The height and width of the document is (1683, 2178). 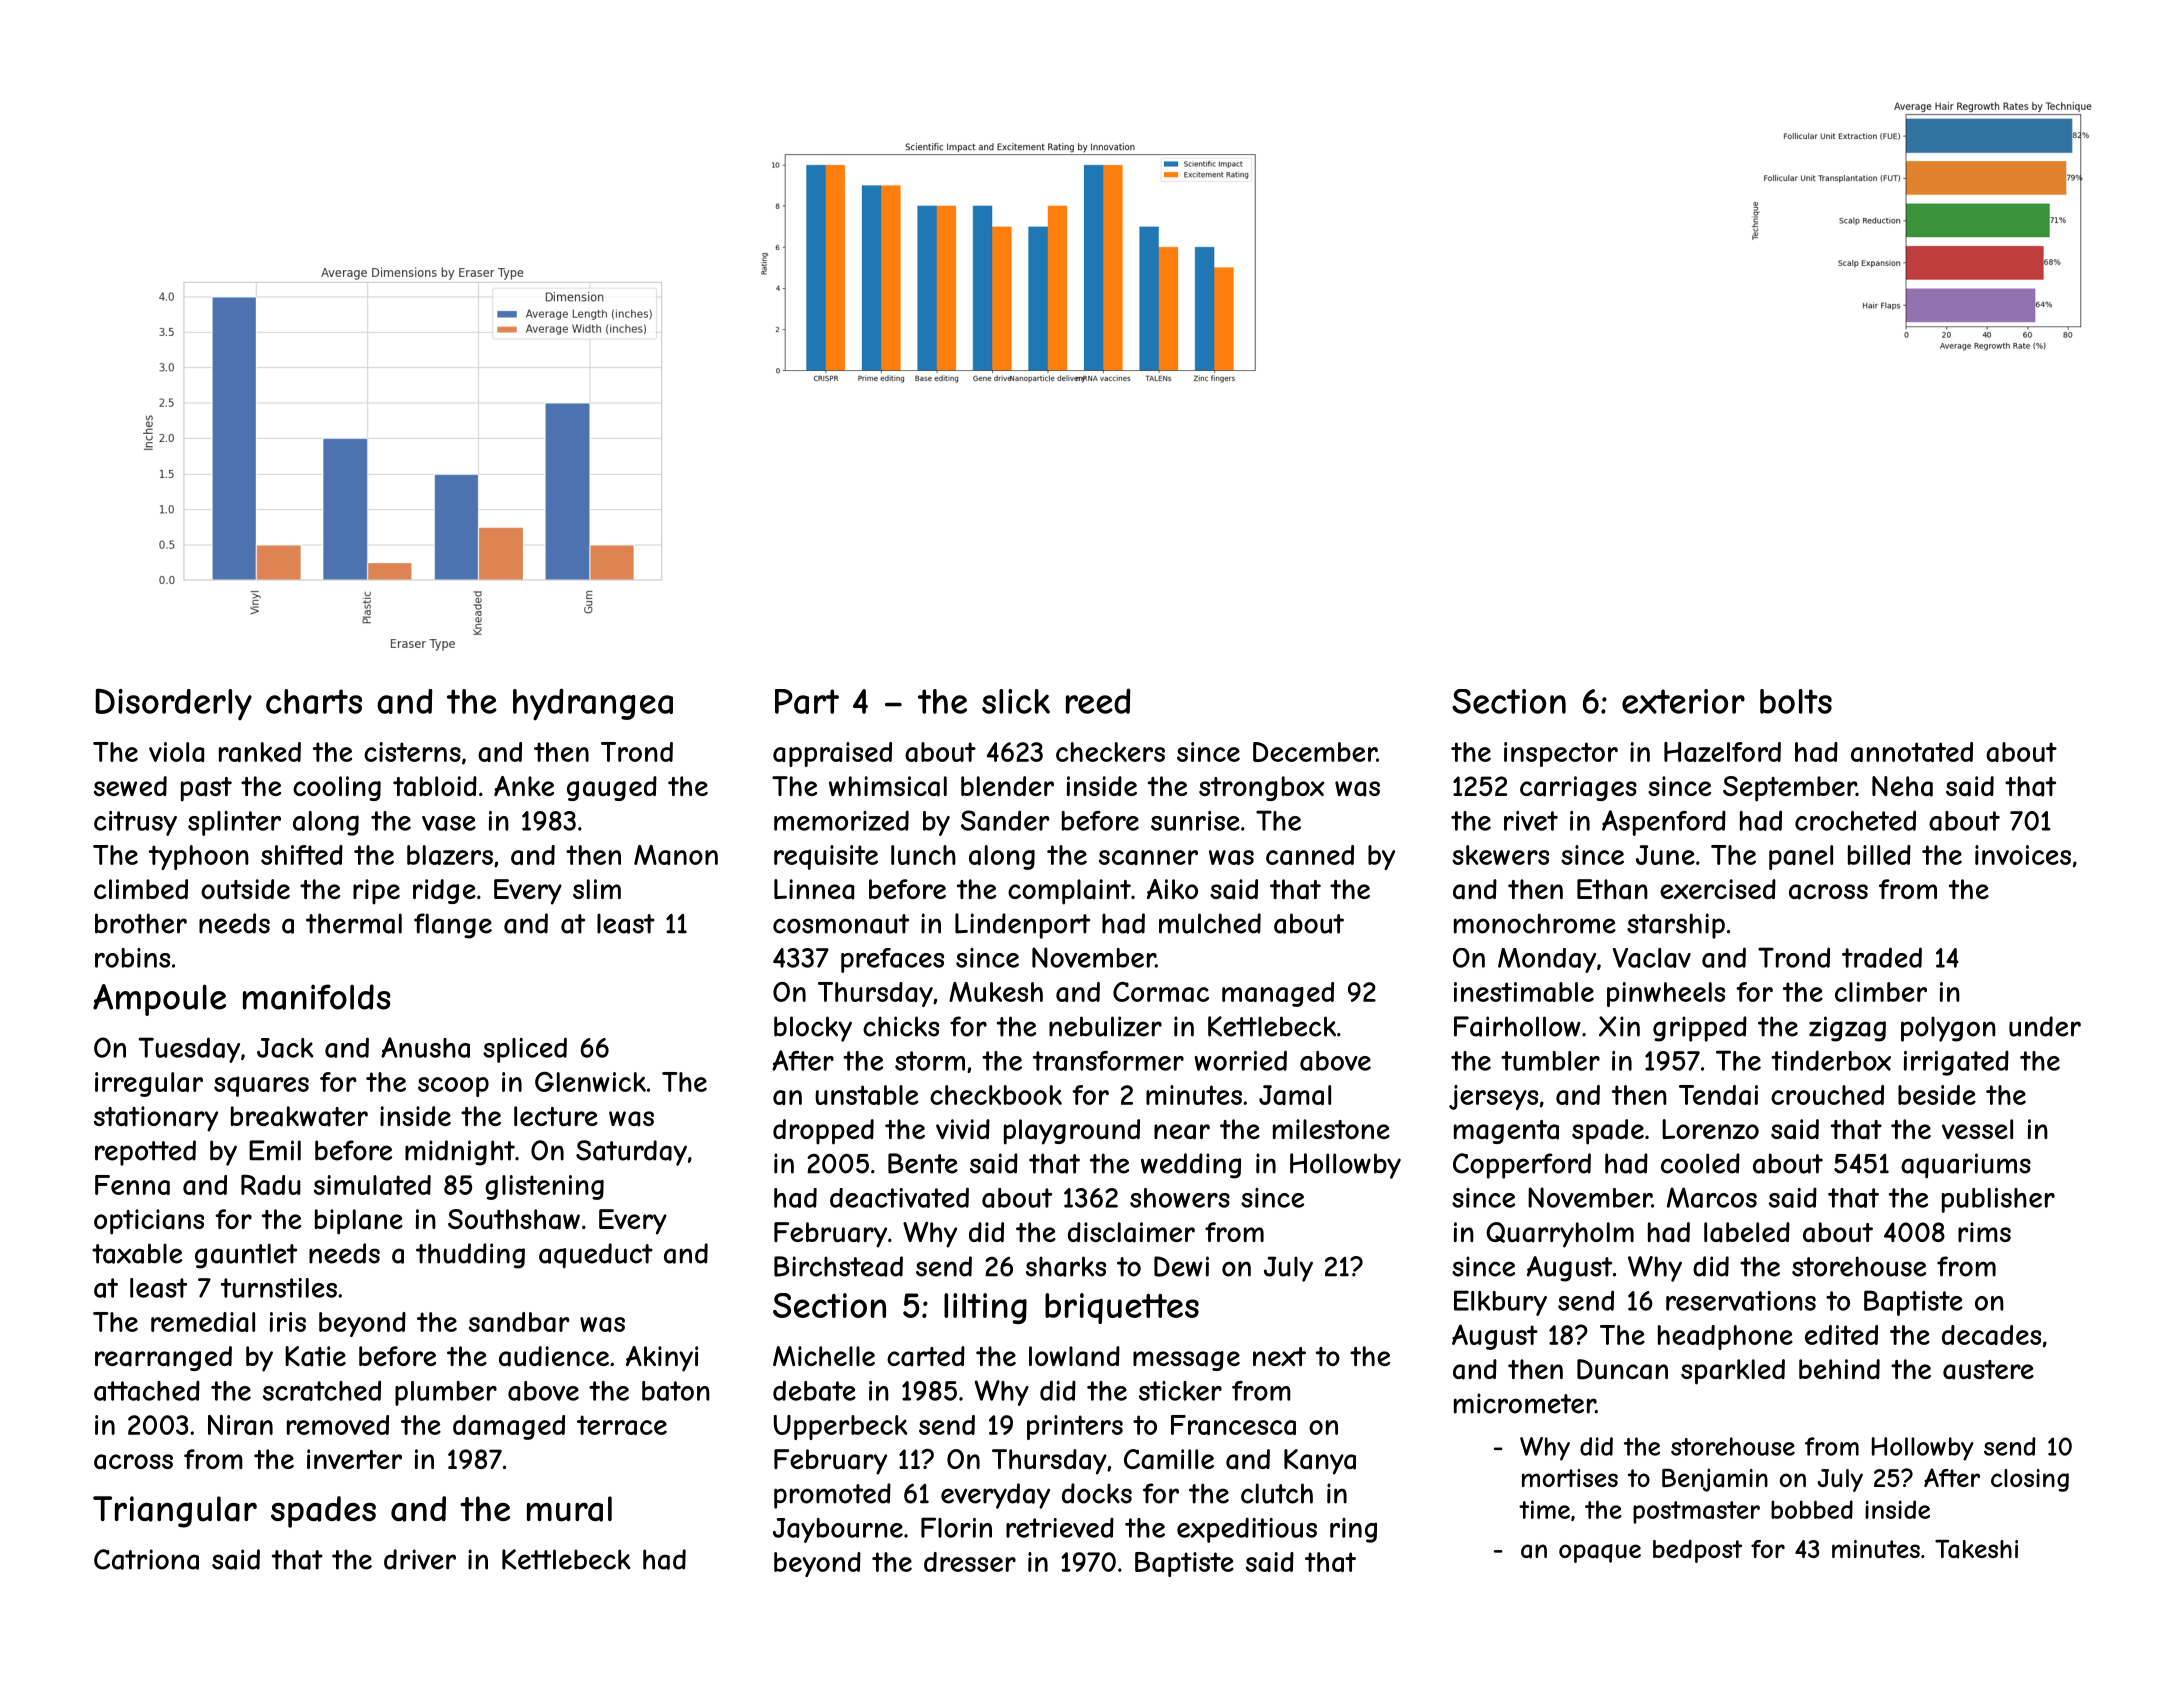 I want to click on lilting, so click(x=985, y=1308).
